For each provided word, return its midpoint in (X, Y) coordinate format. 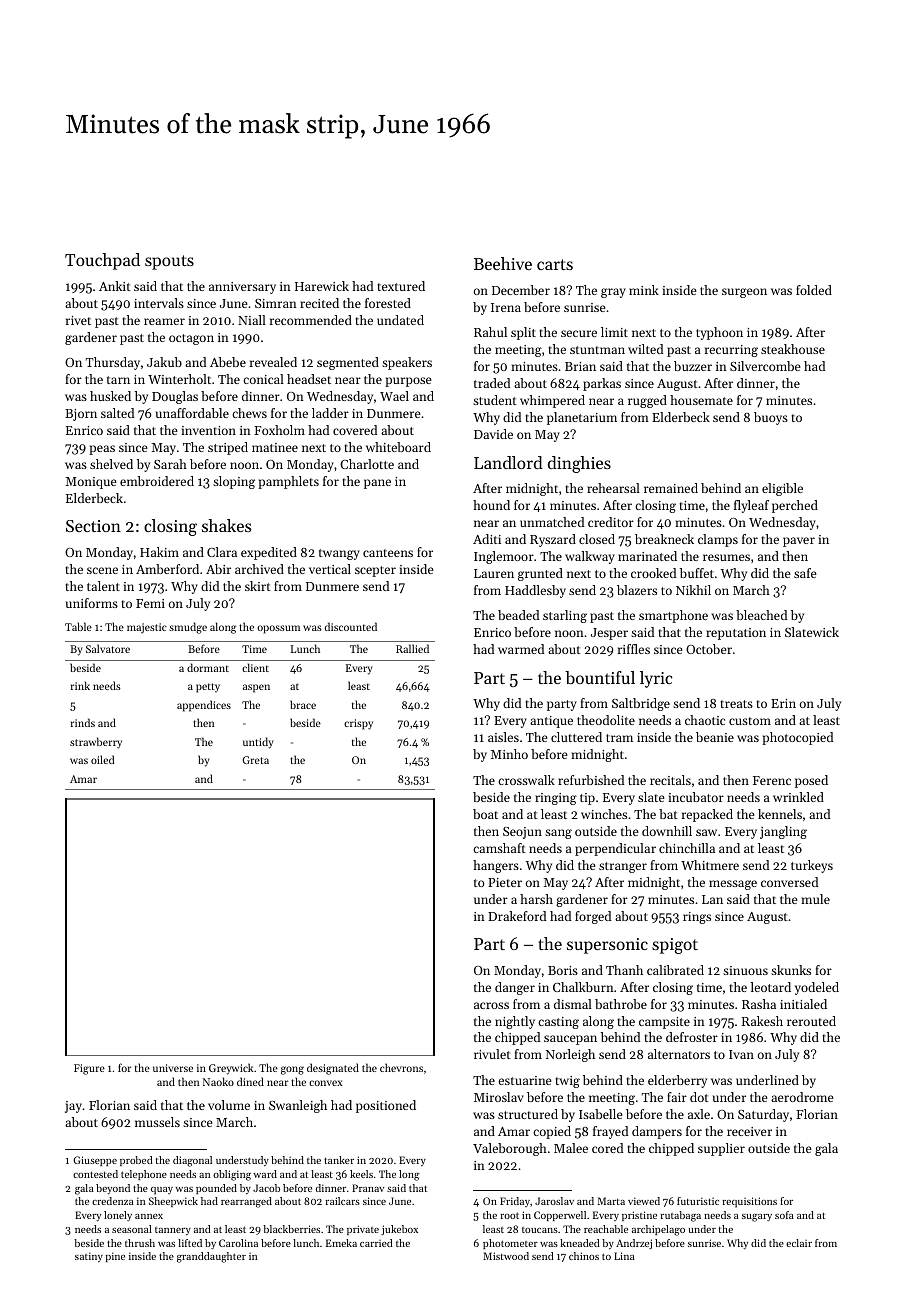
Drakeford (517, 916)
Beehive (503, 263)
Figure (89, 1069)
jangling (783, 832)
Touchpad (102, 261)
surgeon (744, 293)
